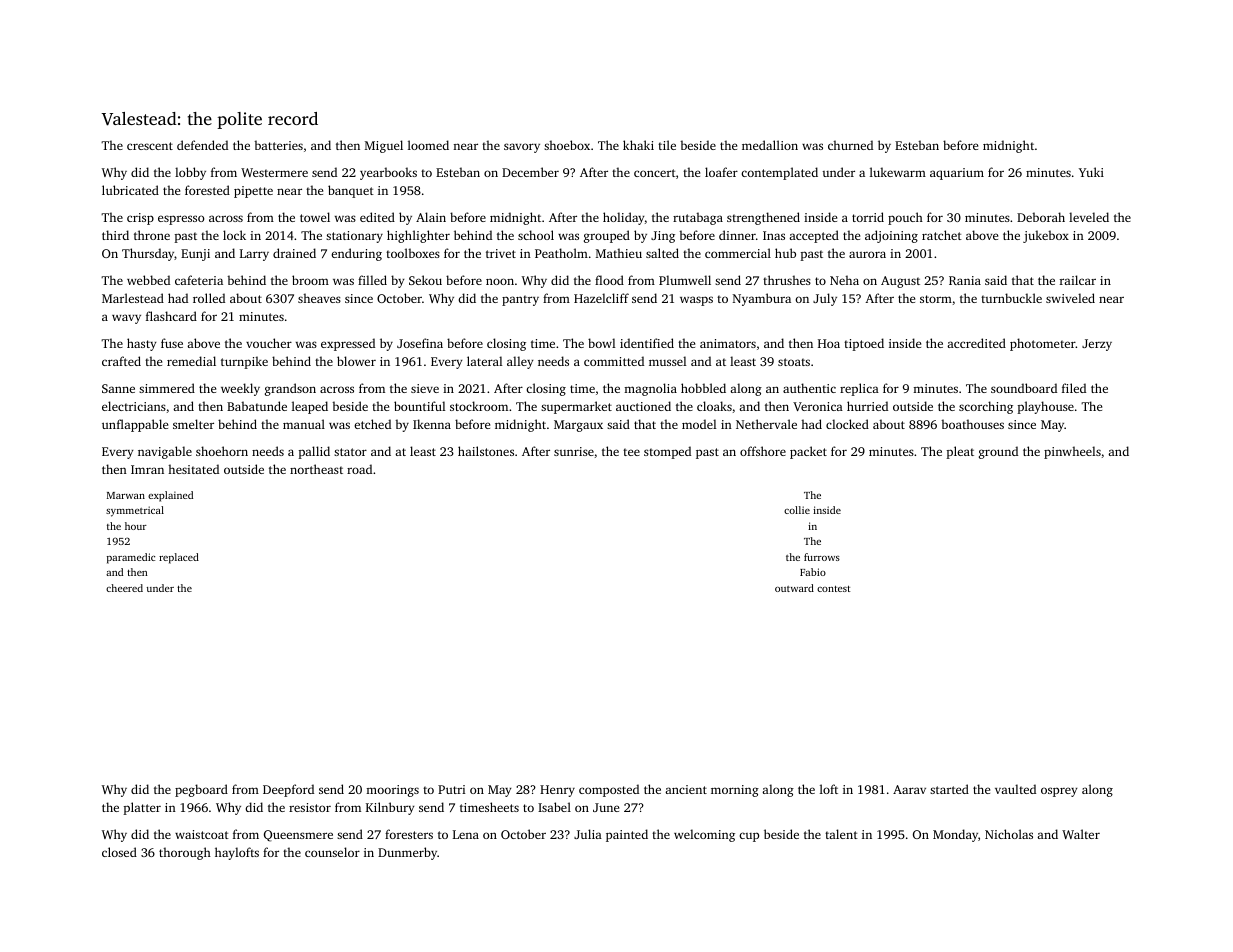  Describe the element at coordinates (891, 236) in the screenshot. I see `adjoining` at that location.
